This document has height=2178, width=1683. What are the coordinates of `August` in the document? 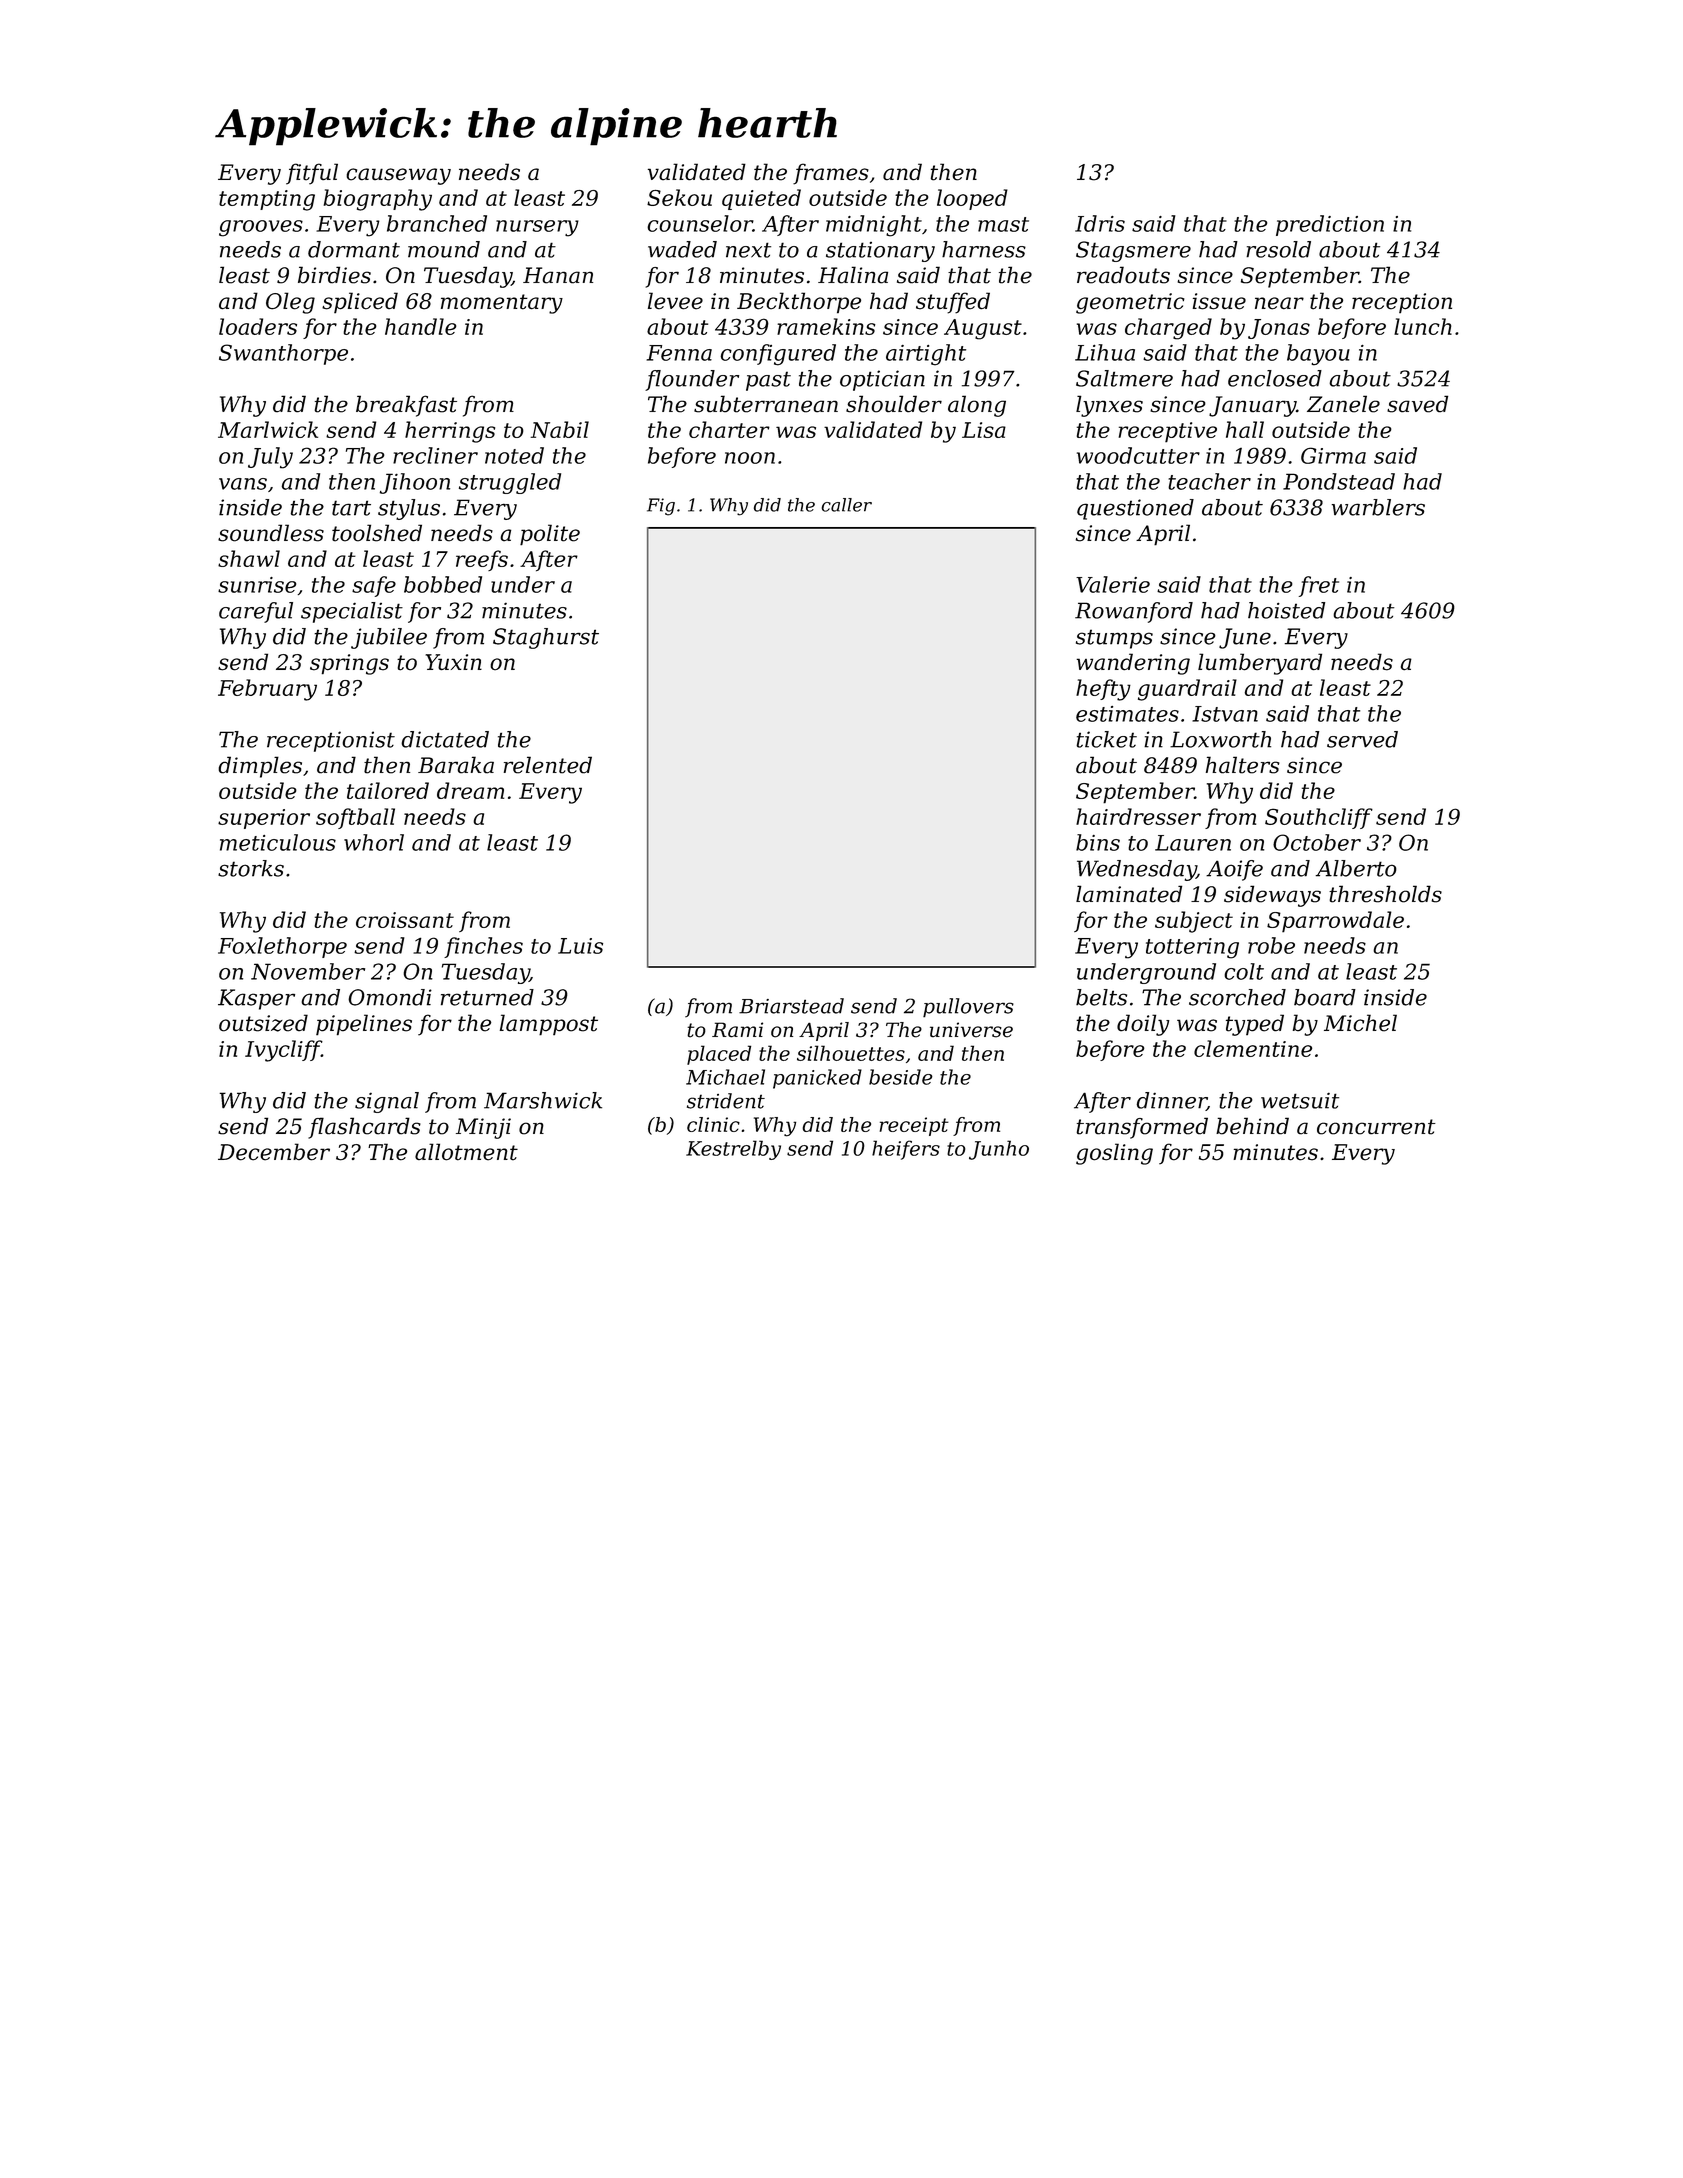 It's located at (983, 329).
